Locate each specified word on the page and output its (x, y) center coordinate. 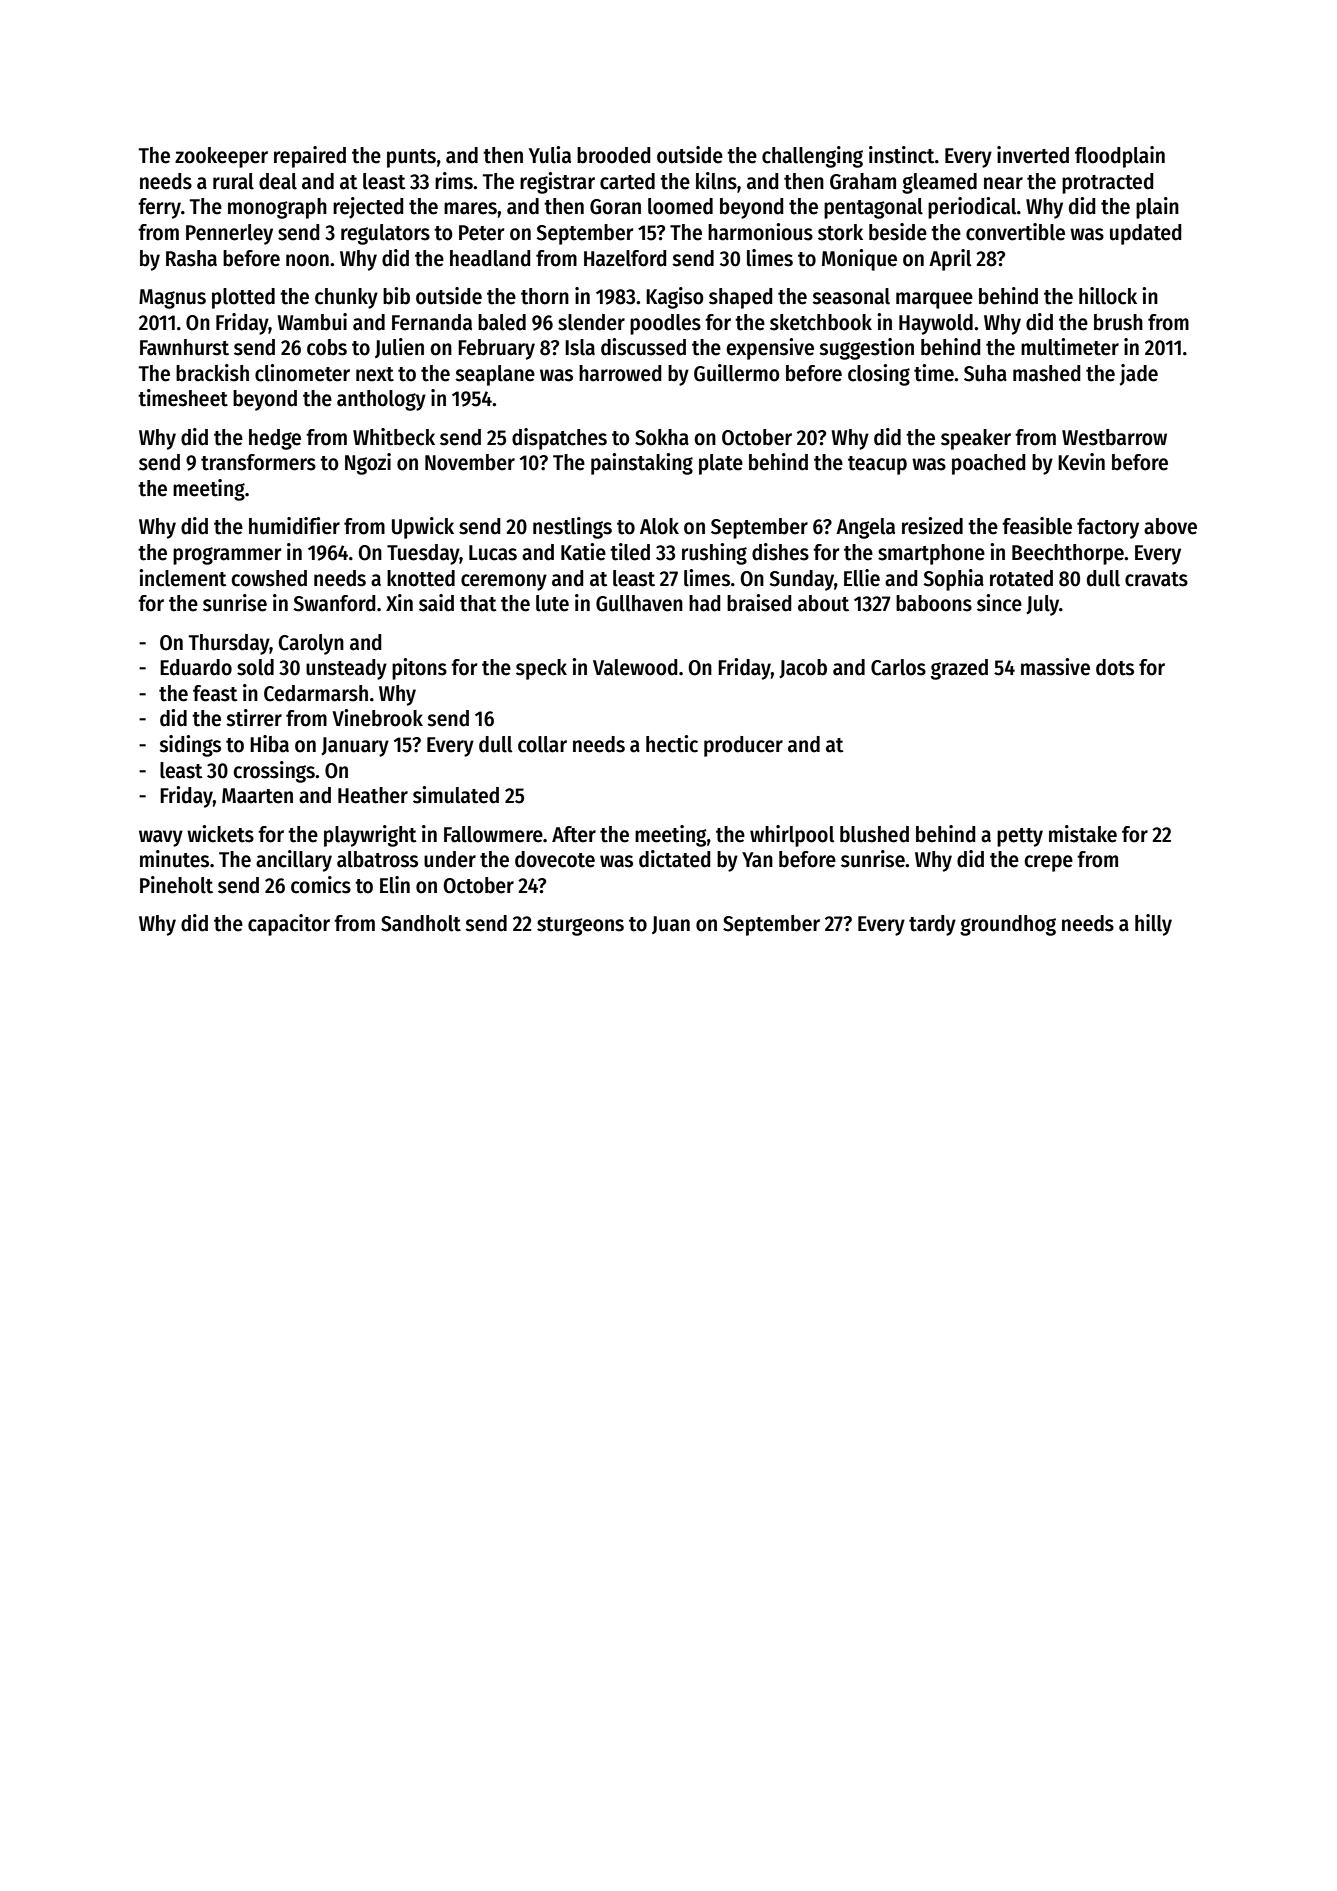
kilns (716, 181)
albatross (377, 859)
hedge (275, 439)
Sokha (662, 437)
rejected (368, 208)
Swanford (334, 603)
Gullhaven (639, 603)
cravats (1156, 579)
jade (1139, 375)
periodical (972, 208)
